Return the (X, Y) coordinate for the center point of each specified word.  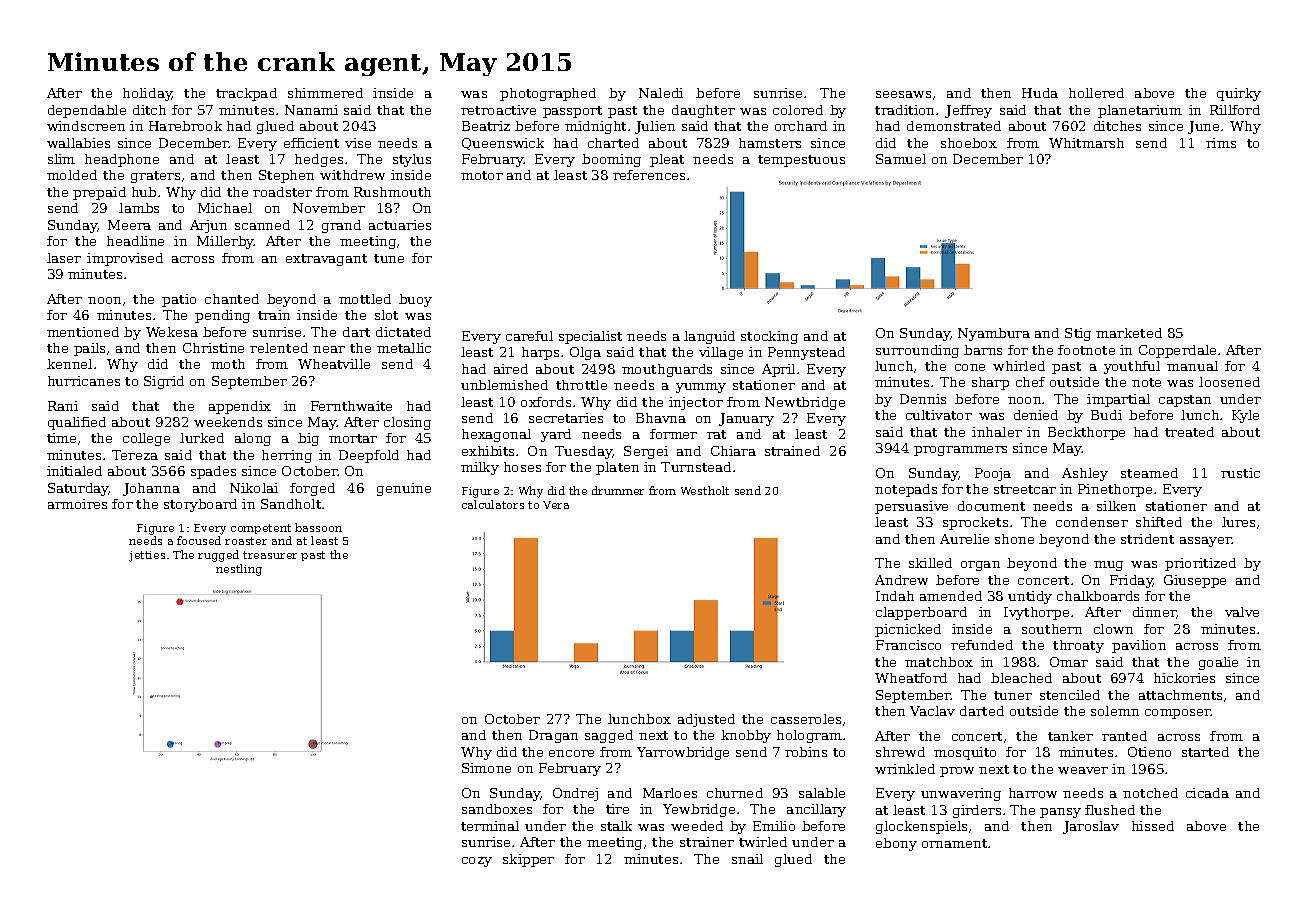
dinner (1155, 613)
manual (1192, 366)
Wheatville (334, 364)
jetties (147, 556)
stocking (769, 337)
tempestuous (801, 161)
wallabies (78, 143)
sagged (609, 736)
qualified (77, 423)
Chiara (733, 451)
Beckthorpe (1086, 433)
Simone (486, 768)
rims (1221, 143)
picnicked (908, 630)
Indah (895, 596)
